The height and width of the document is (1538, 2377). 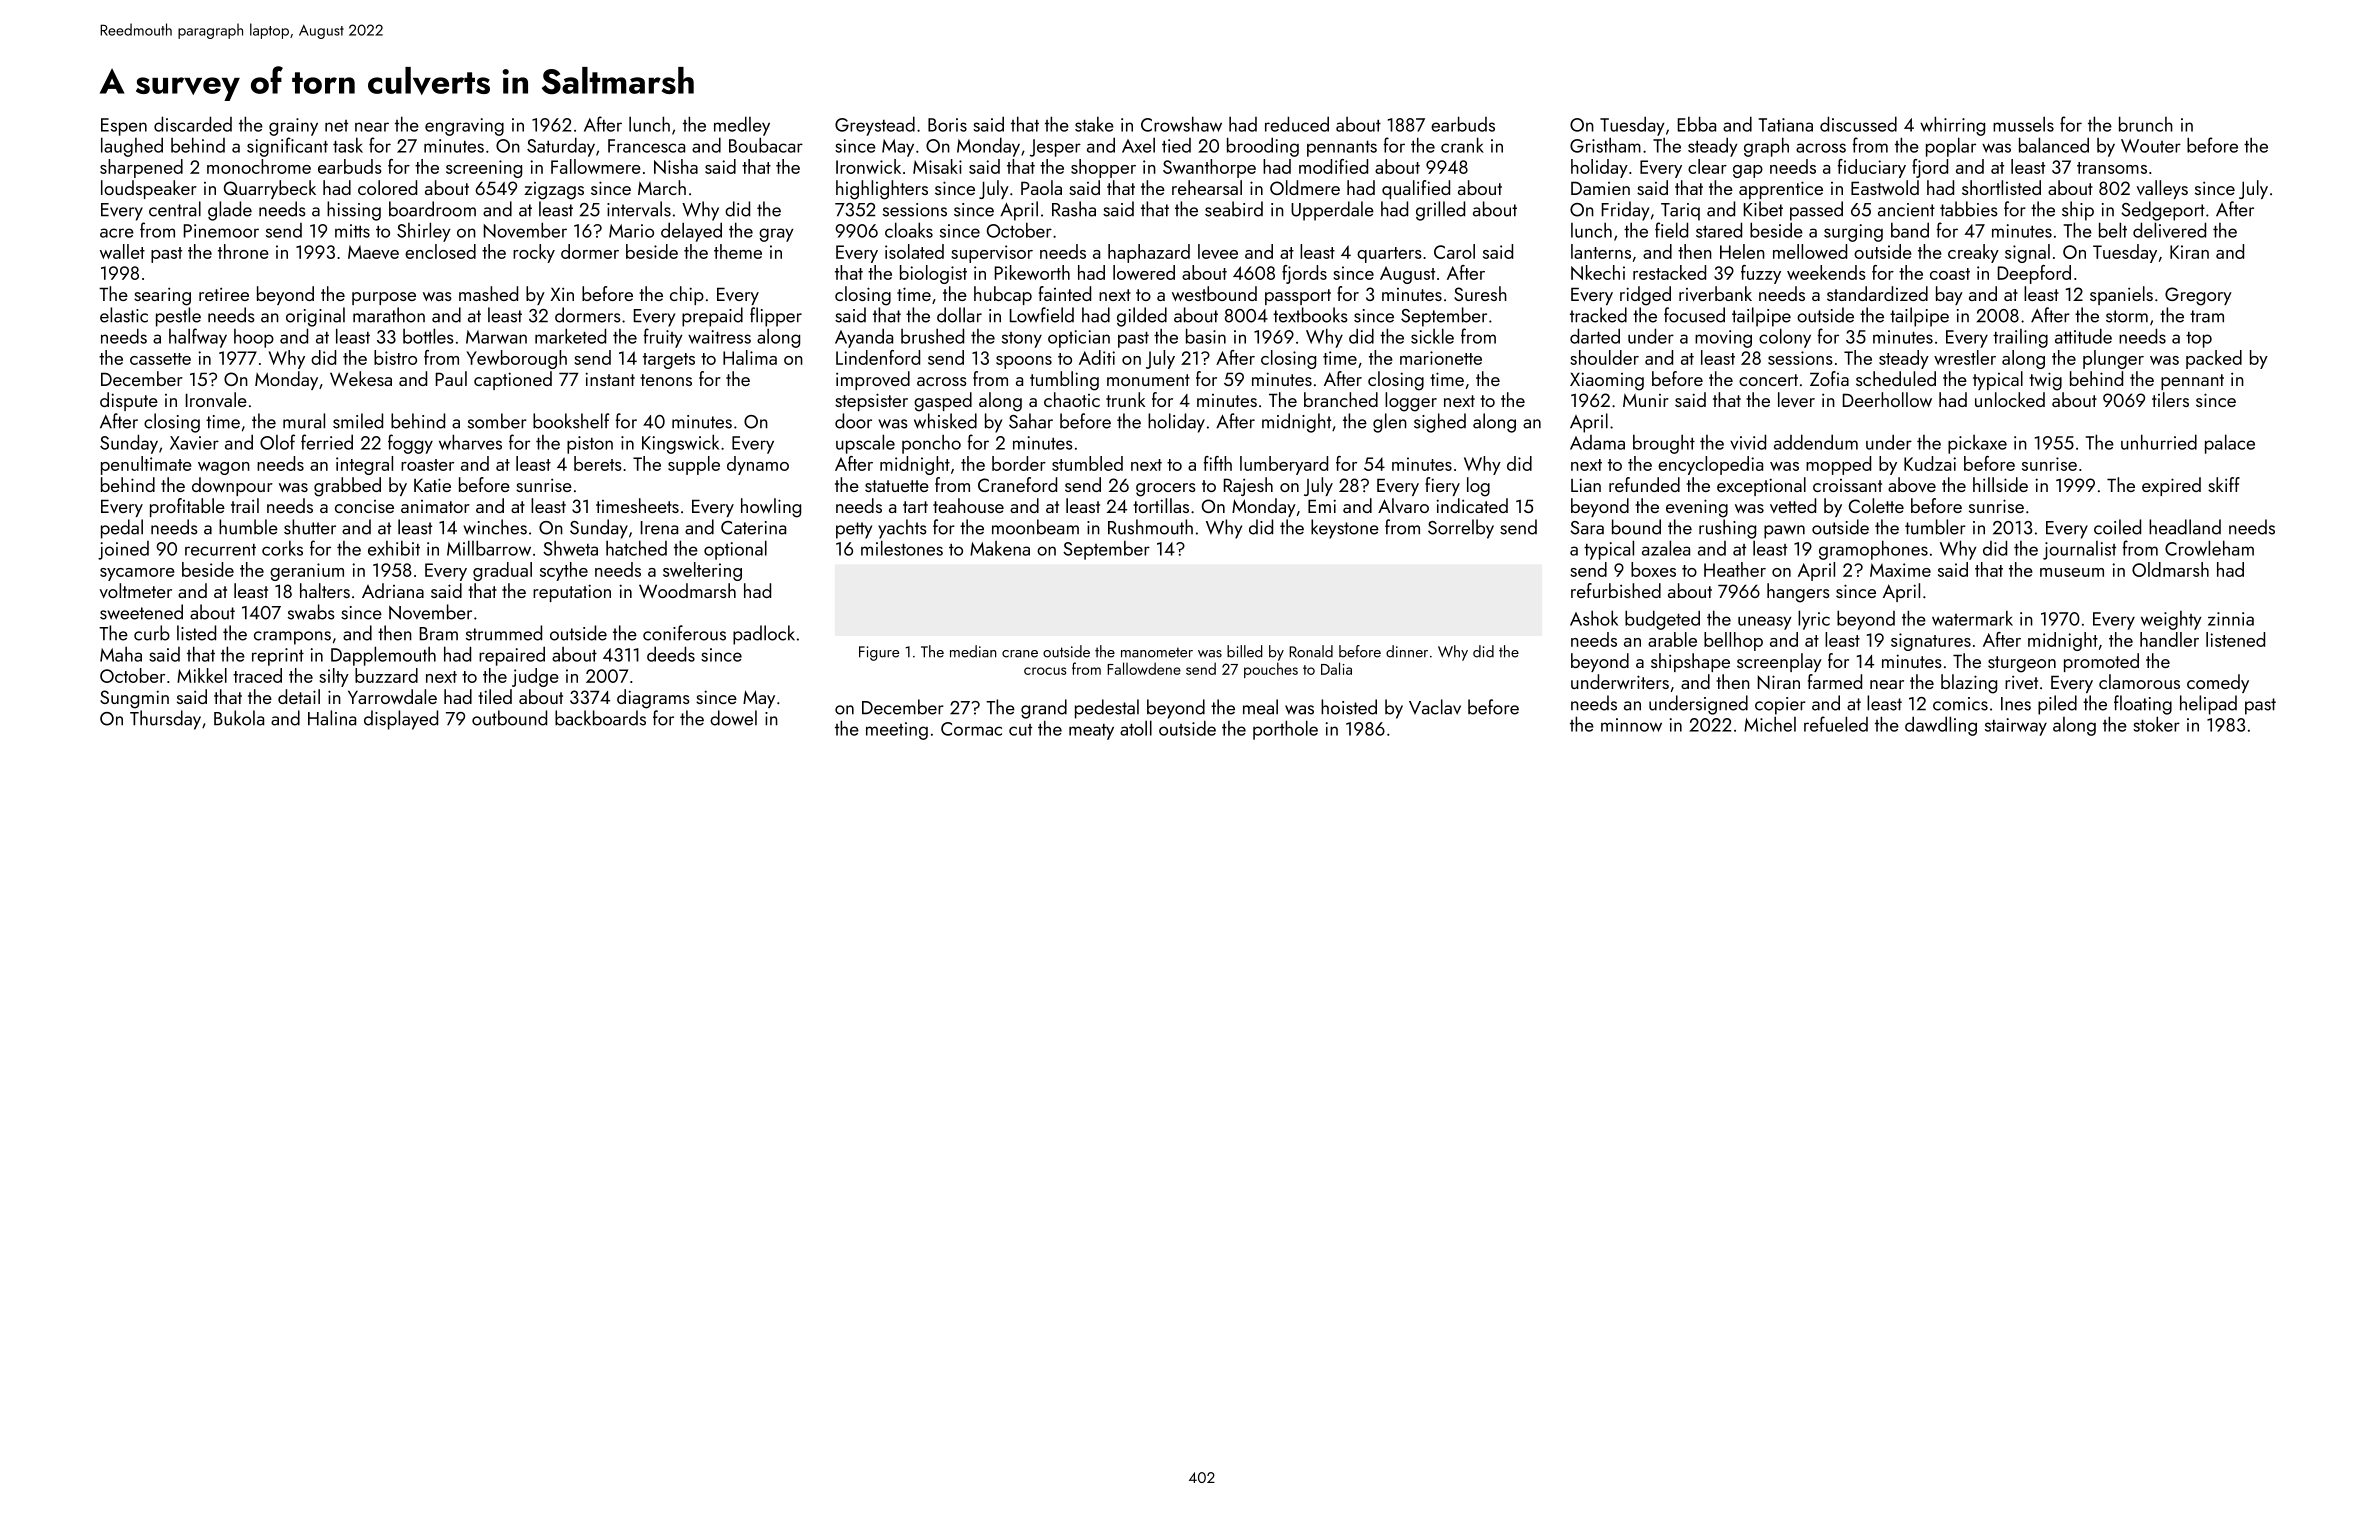 I want to click on tiled, so click(x=495, y=696).
